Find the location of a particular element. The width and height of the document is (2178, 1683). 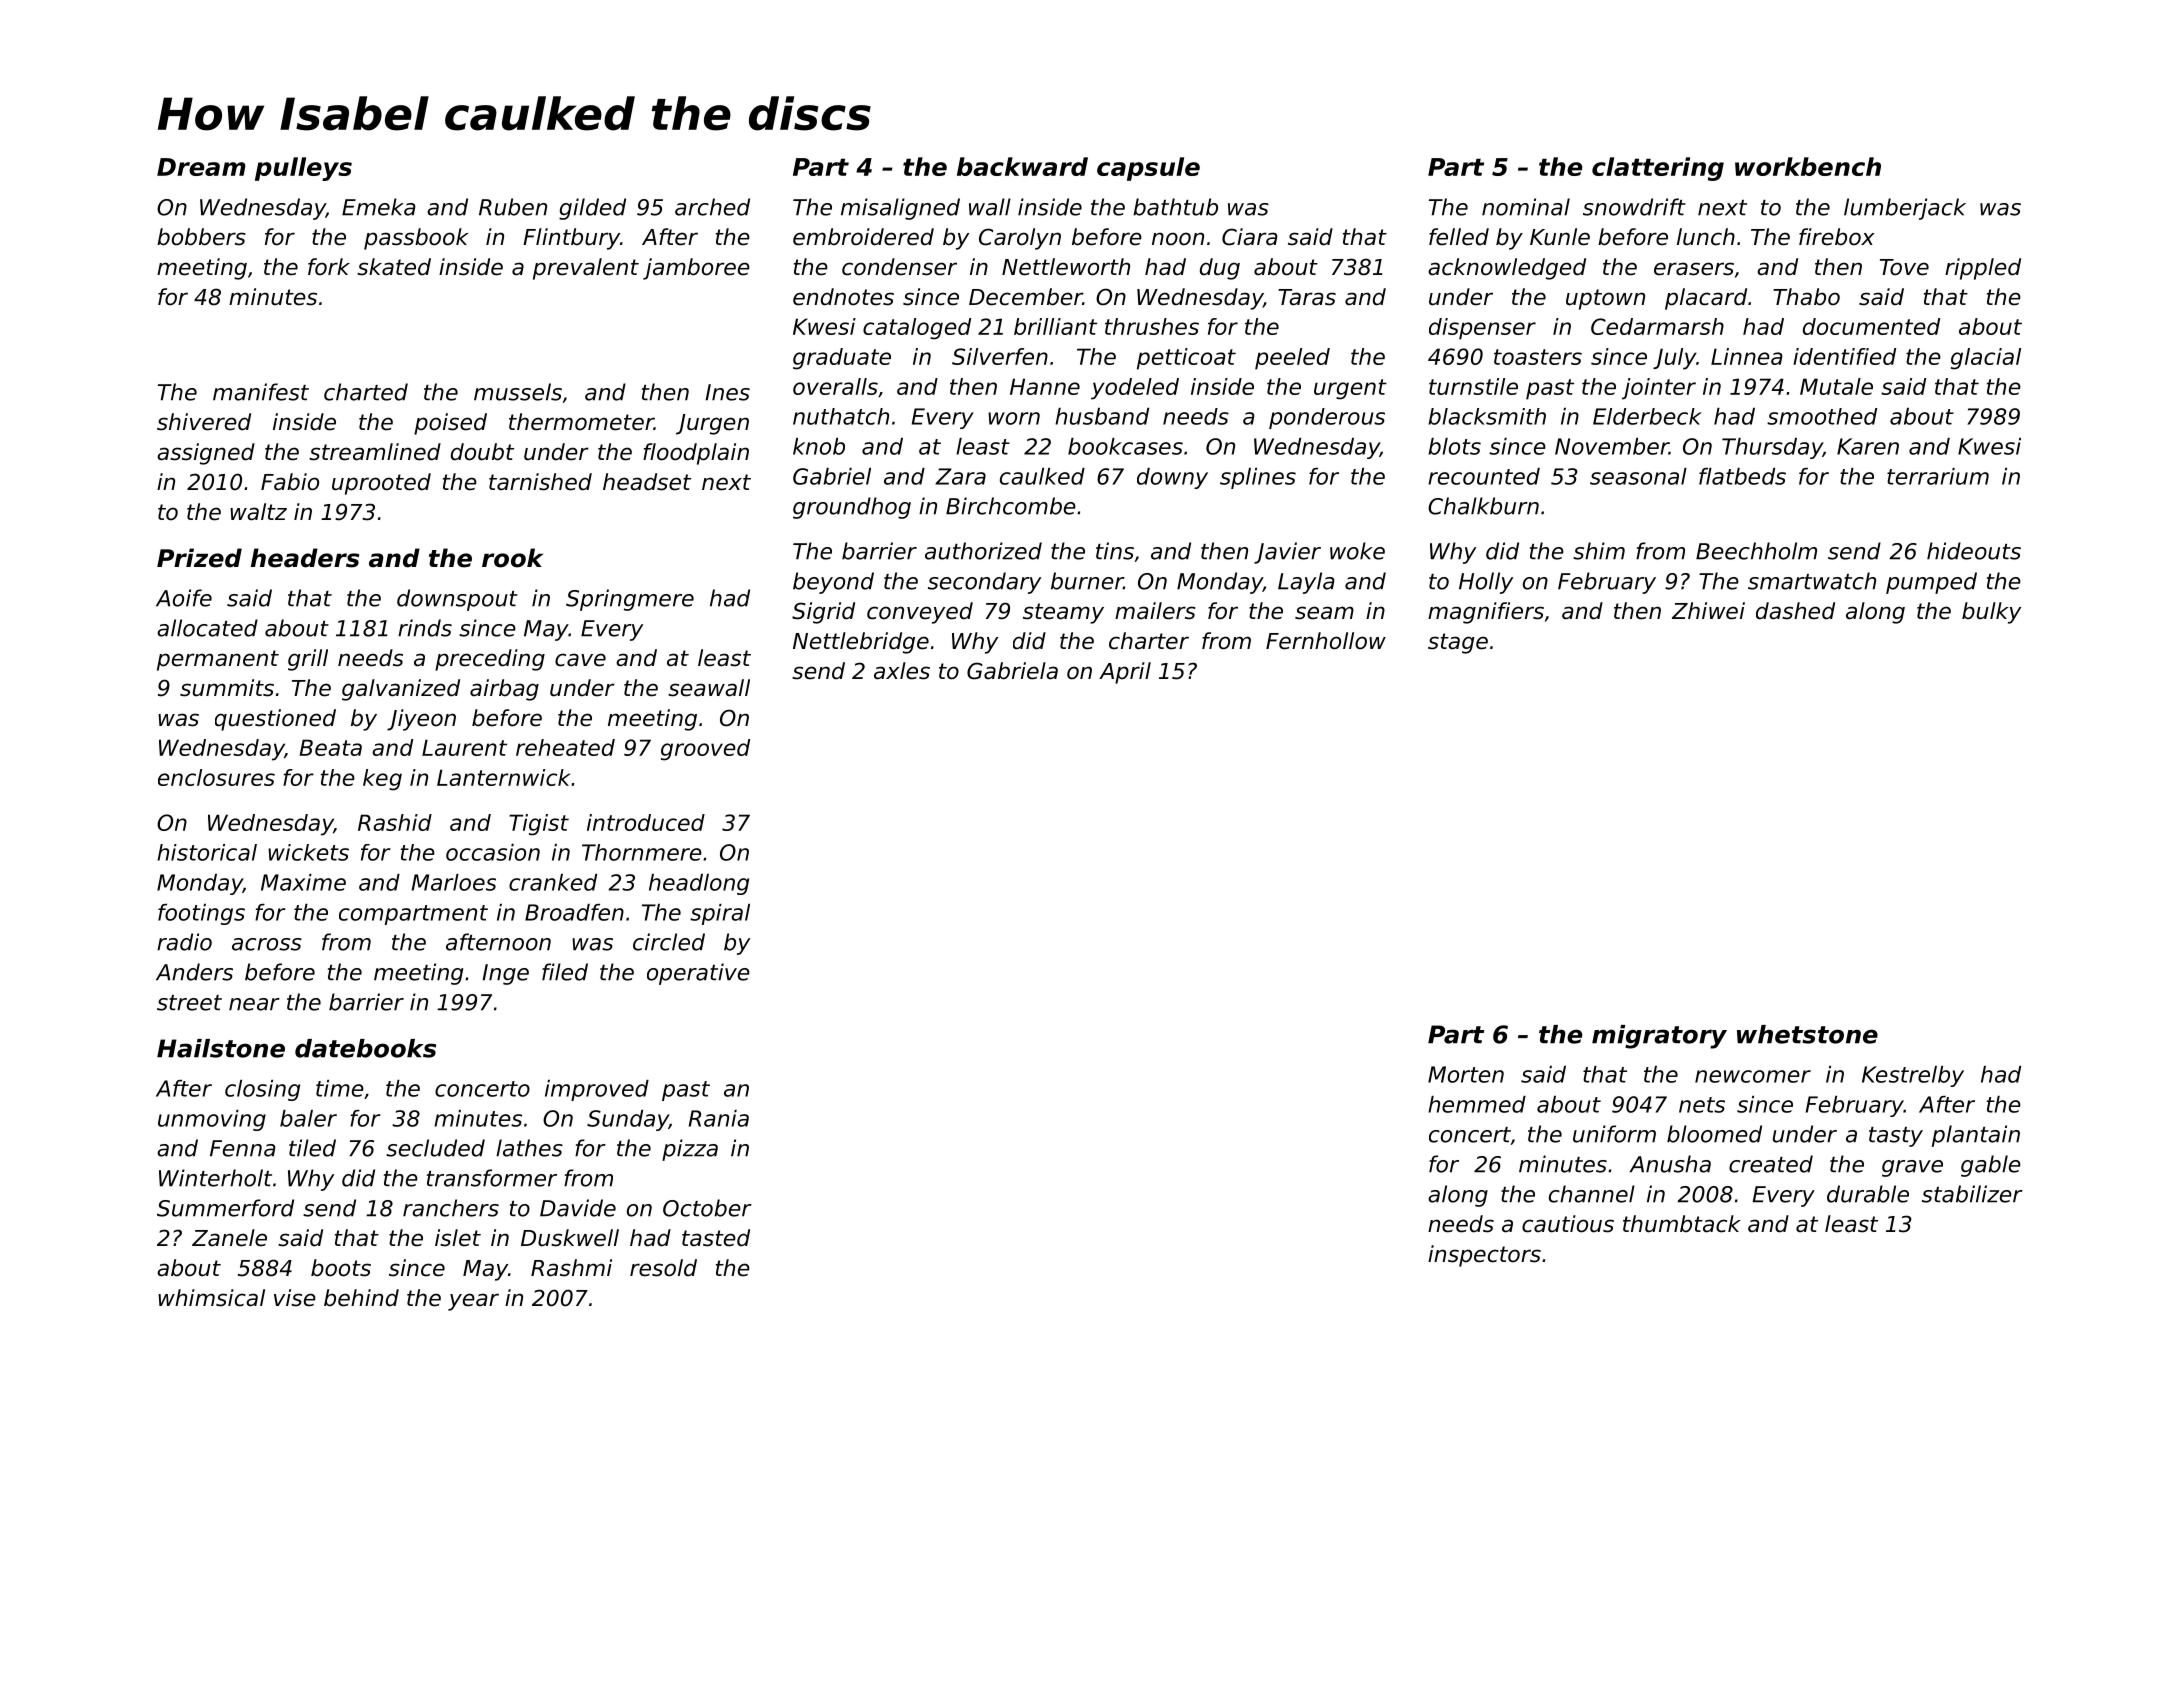

October is located at coordinates (707, 1208).
